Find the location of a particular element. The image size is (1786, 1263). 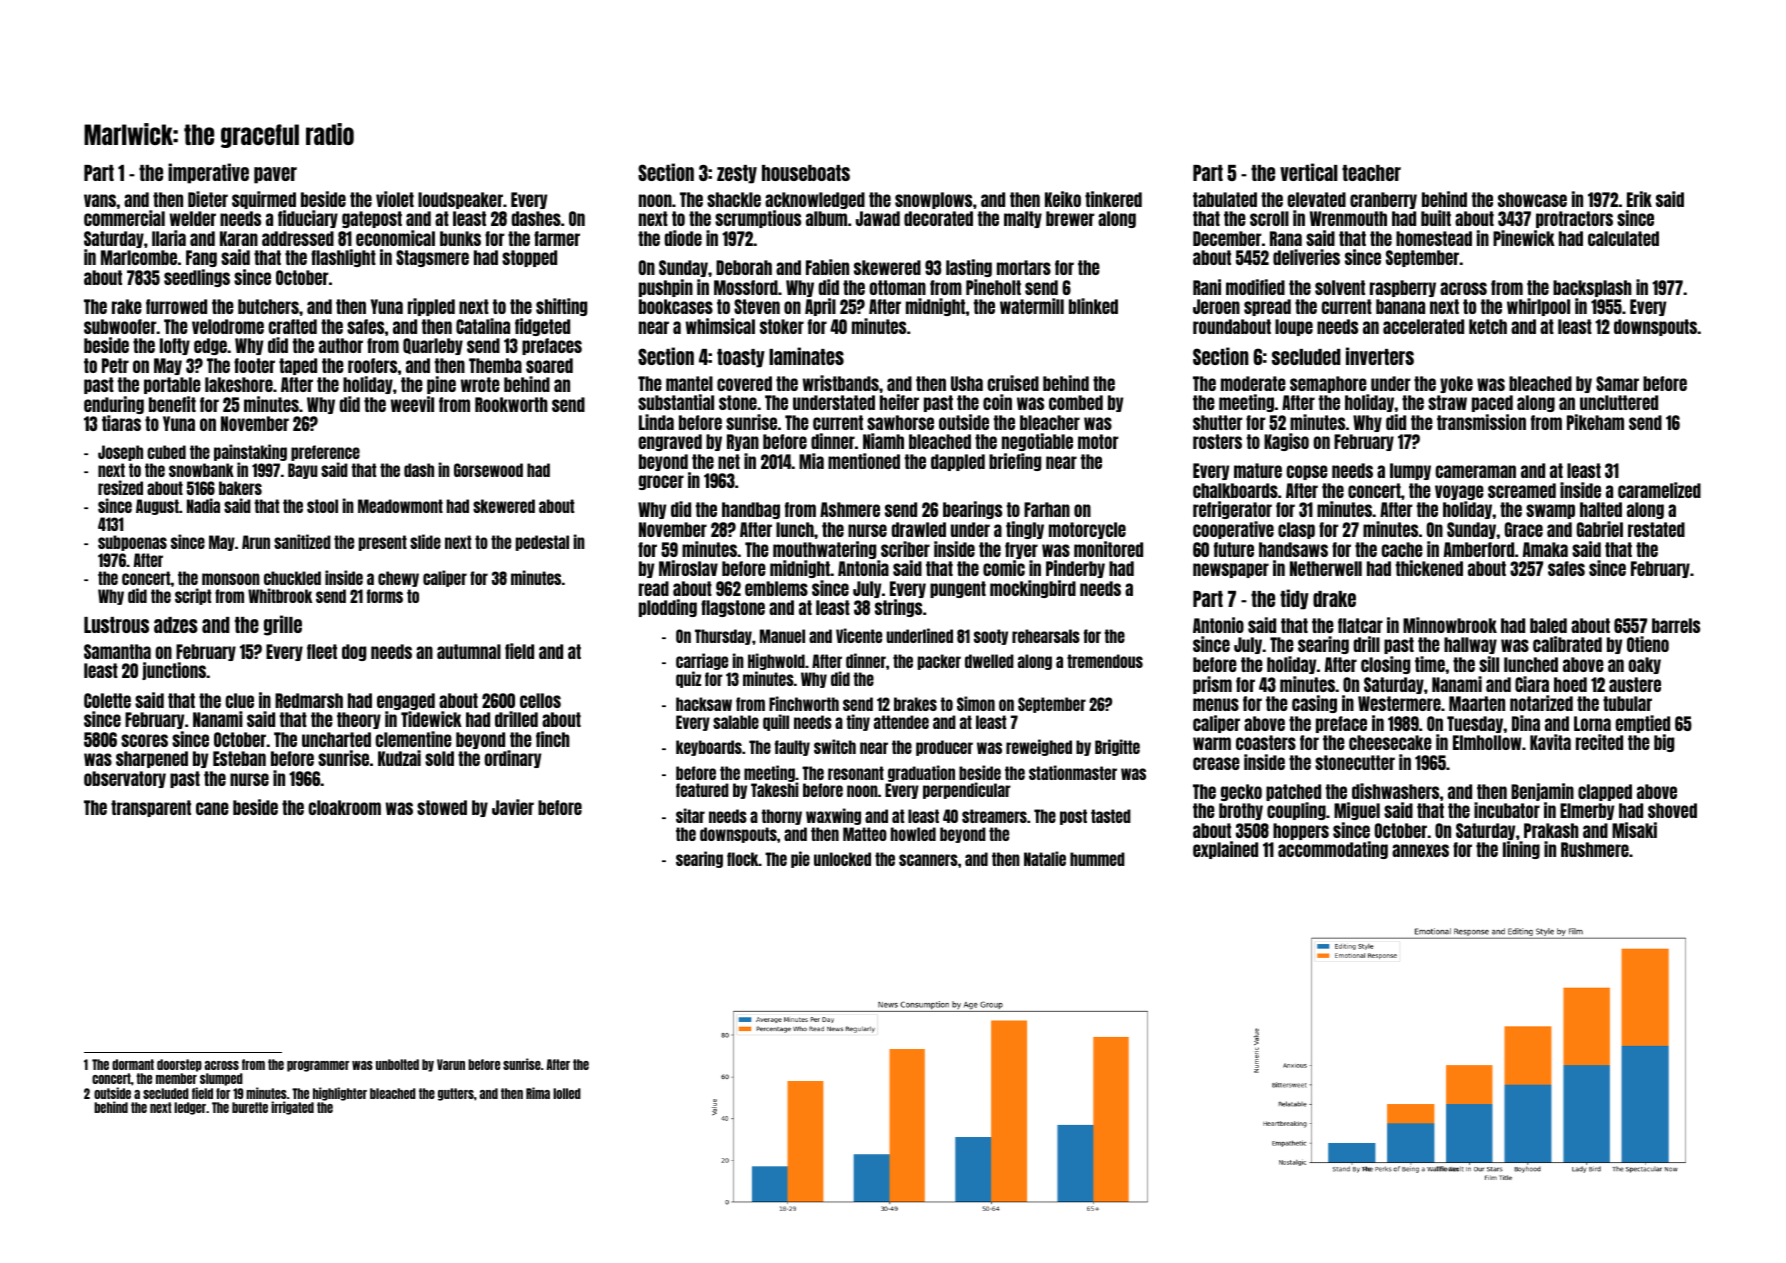

unlocked is located at coordinates (842, 859).
